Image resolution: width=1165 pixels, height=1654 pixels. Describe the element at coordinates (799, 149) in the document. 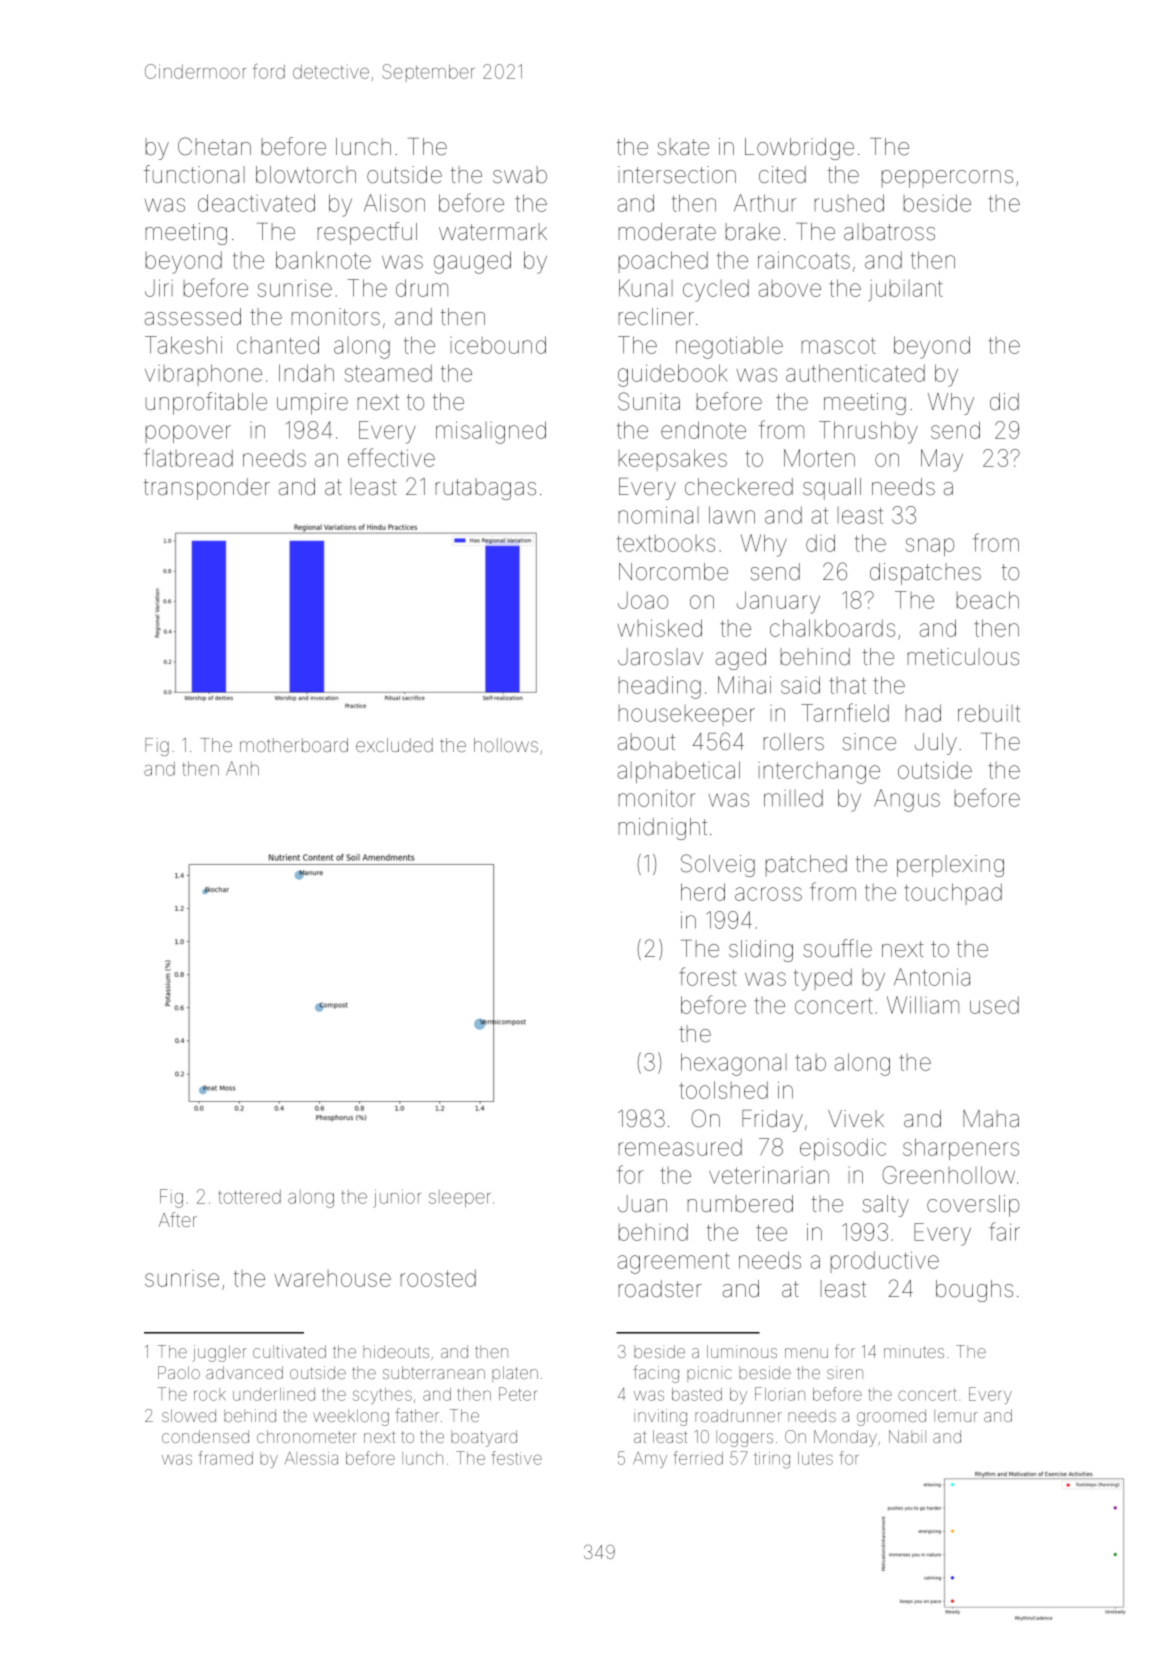

I see `Lowbridge` at that location.
